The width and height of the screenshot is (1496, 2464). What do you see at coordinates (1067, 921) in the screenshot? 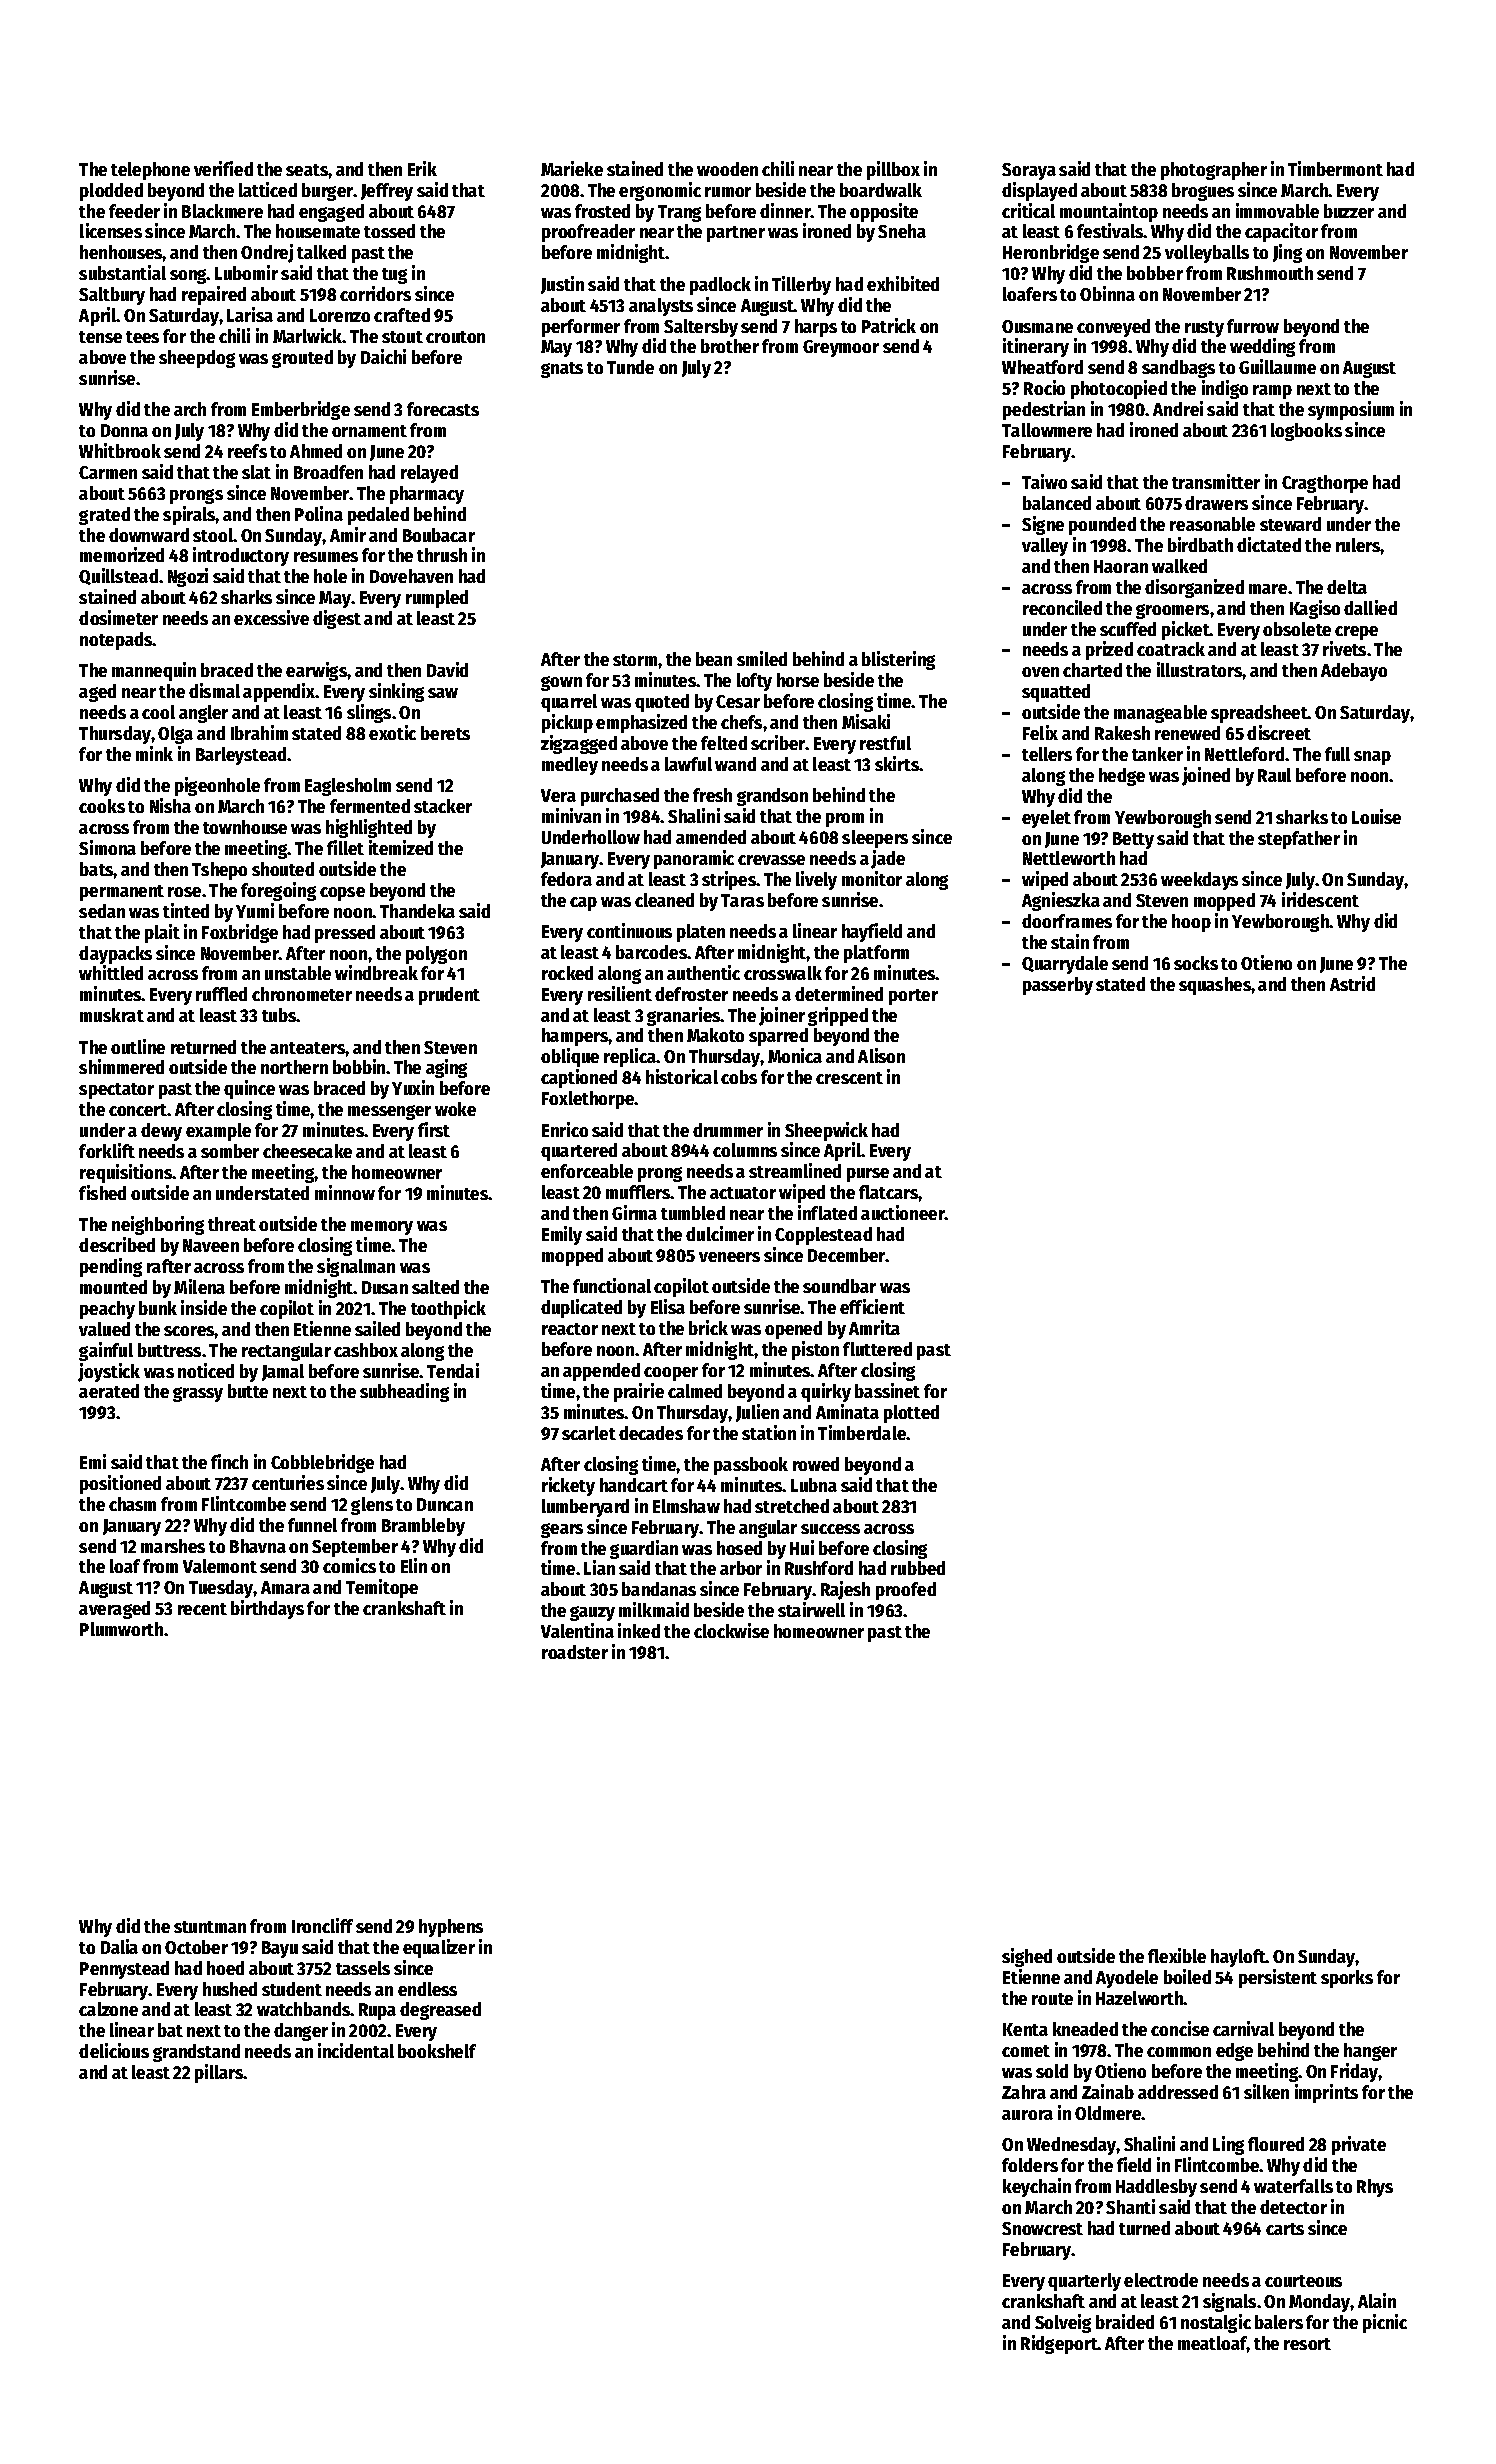
I see `doorframes` at bounding box center [1067, 921].
